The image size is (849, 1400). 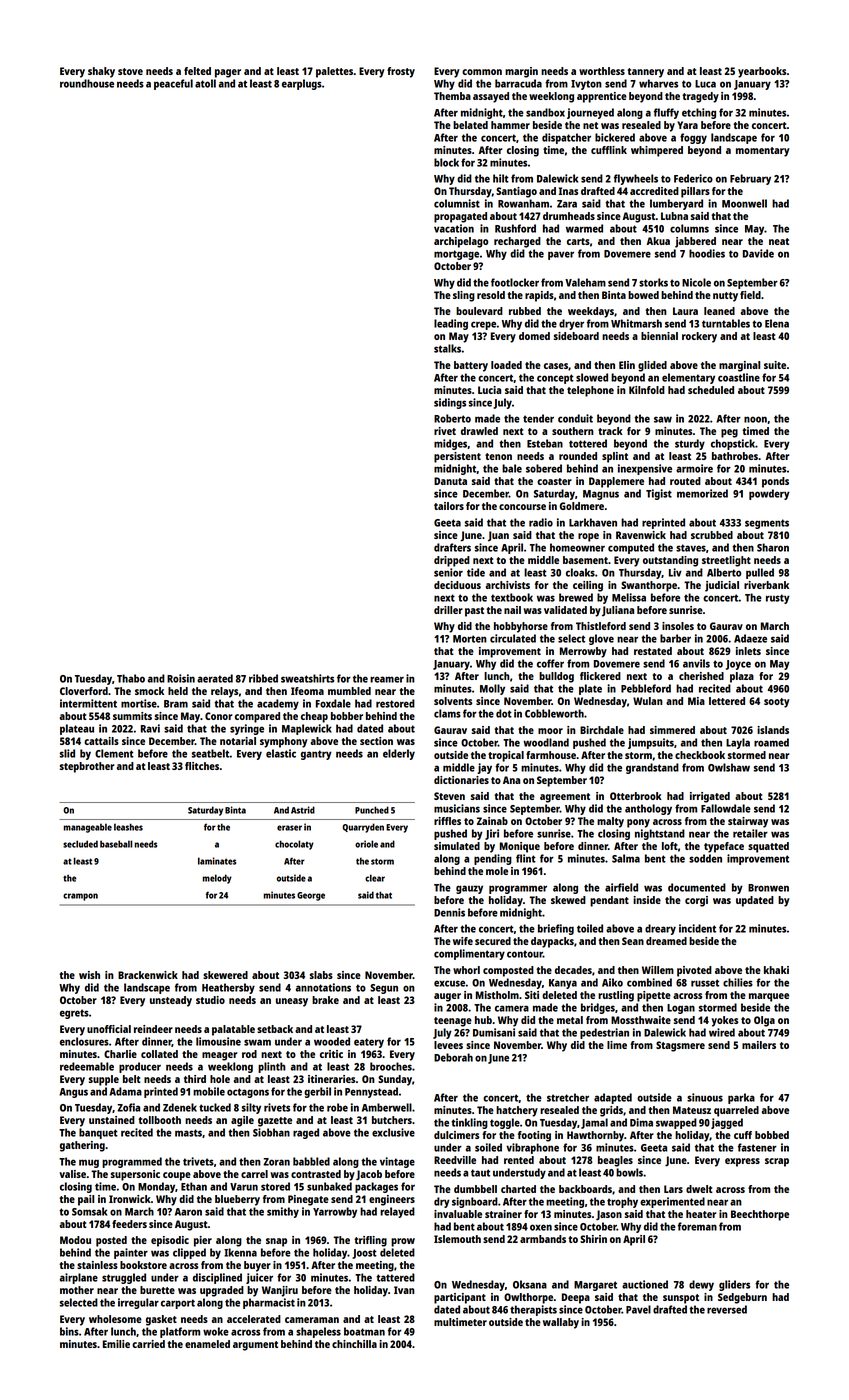 What do you see at coordinates (733, 444) in the image?
I see `chopstick` at bounding box center [733, 444].
